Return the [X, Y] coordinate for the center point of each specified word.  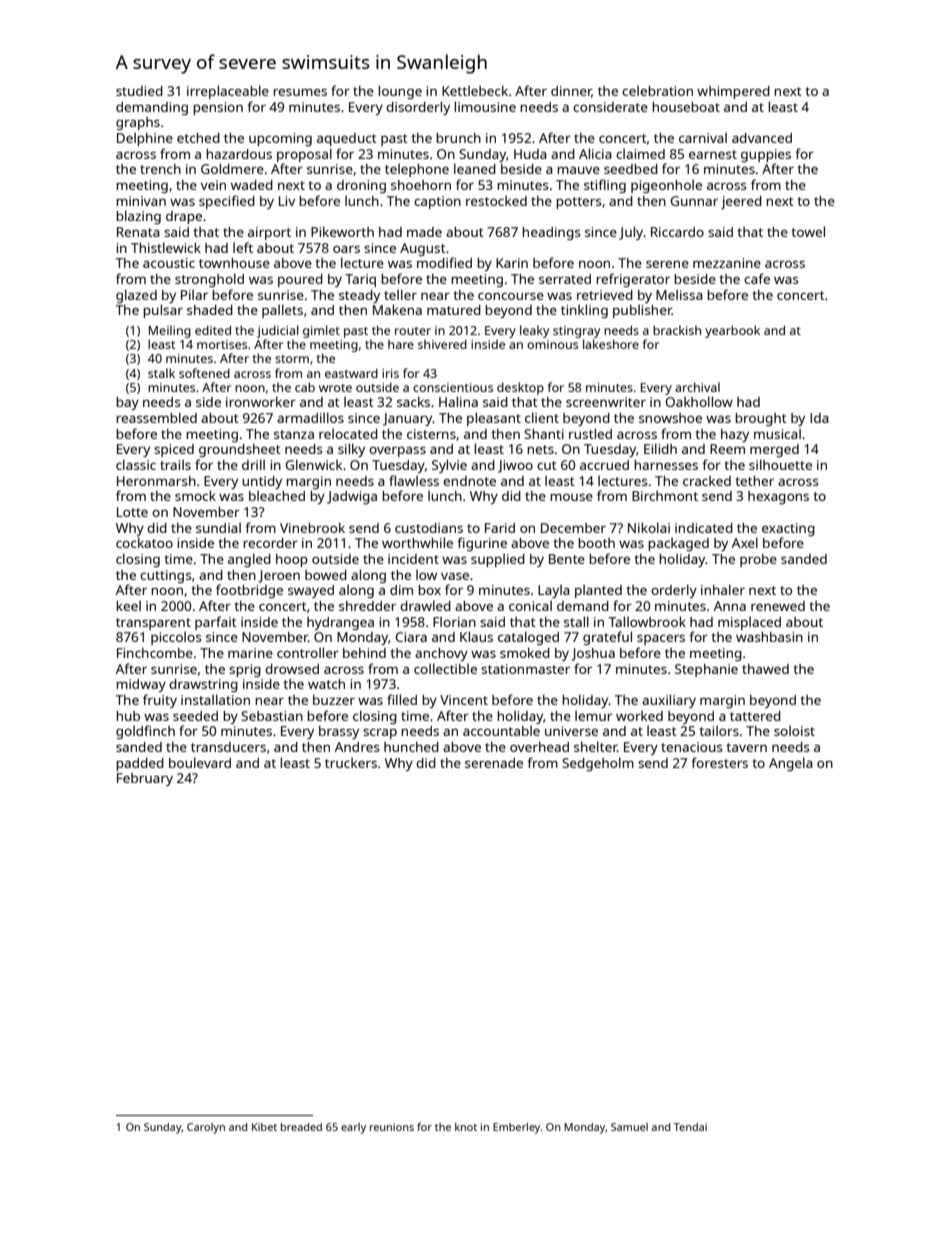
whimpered [733, 92]
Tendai [690, 1127]
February [145, 779]
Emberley [517, 1128]
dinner [571, 92]
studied [139, 91]
